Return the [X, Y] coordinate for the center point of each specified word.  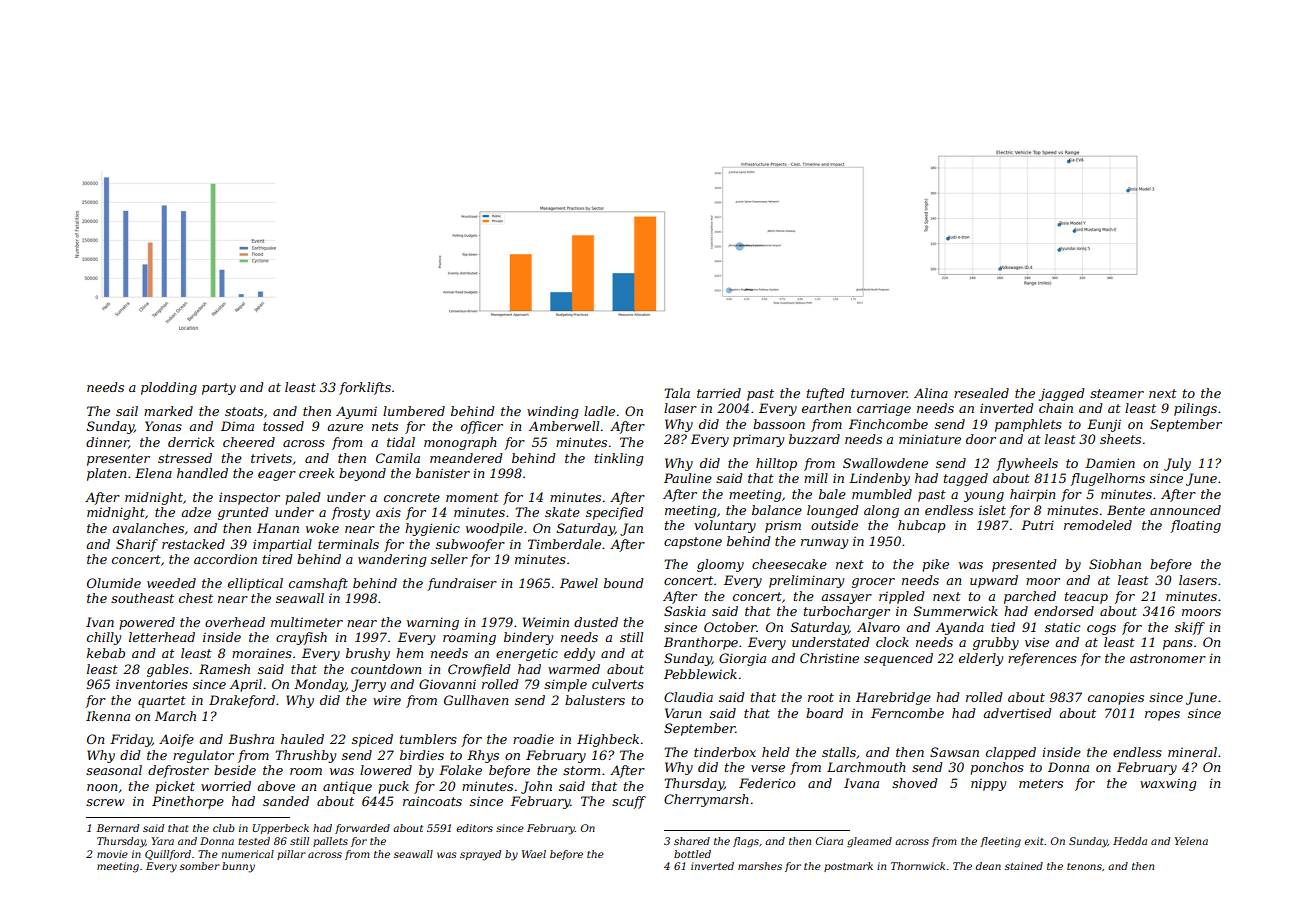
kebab [106, 653]
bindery [528, 638]
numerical [247, 854]
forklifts [365, 388]
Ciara [829, 841]
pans [1178, 645]
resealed [981, 393]
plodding [169, 388]
